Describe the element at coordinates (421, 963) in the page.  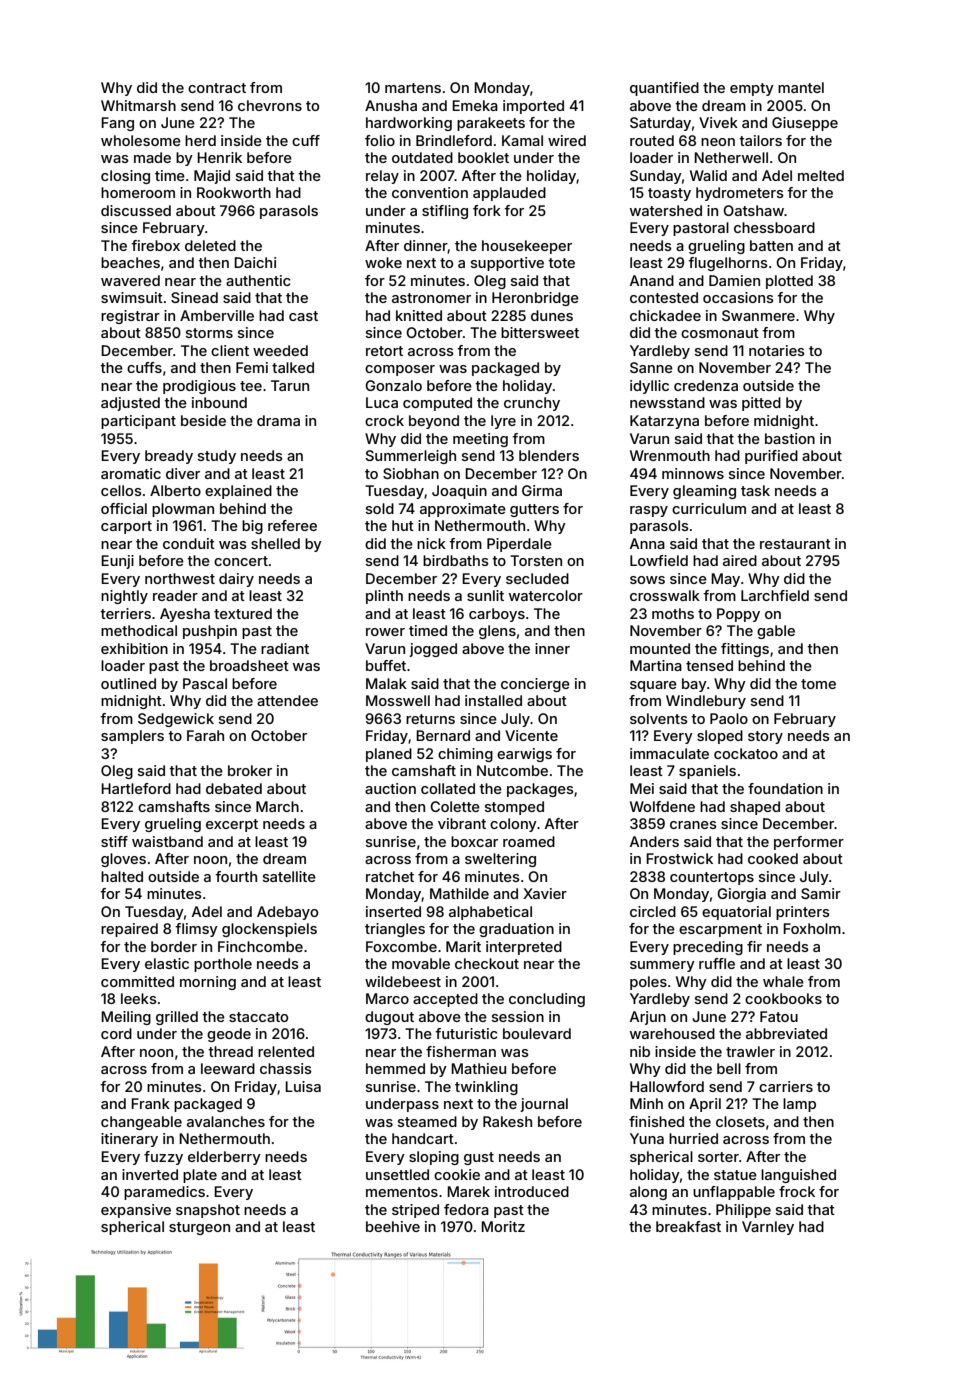
I see `movable` at that location.
